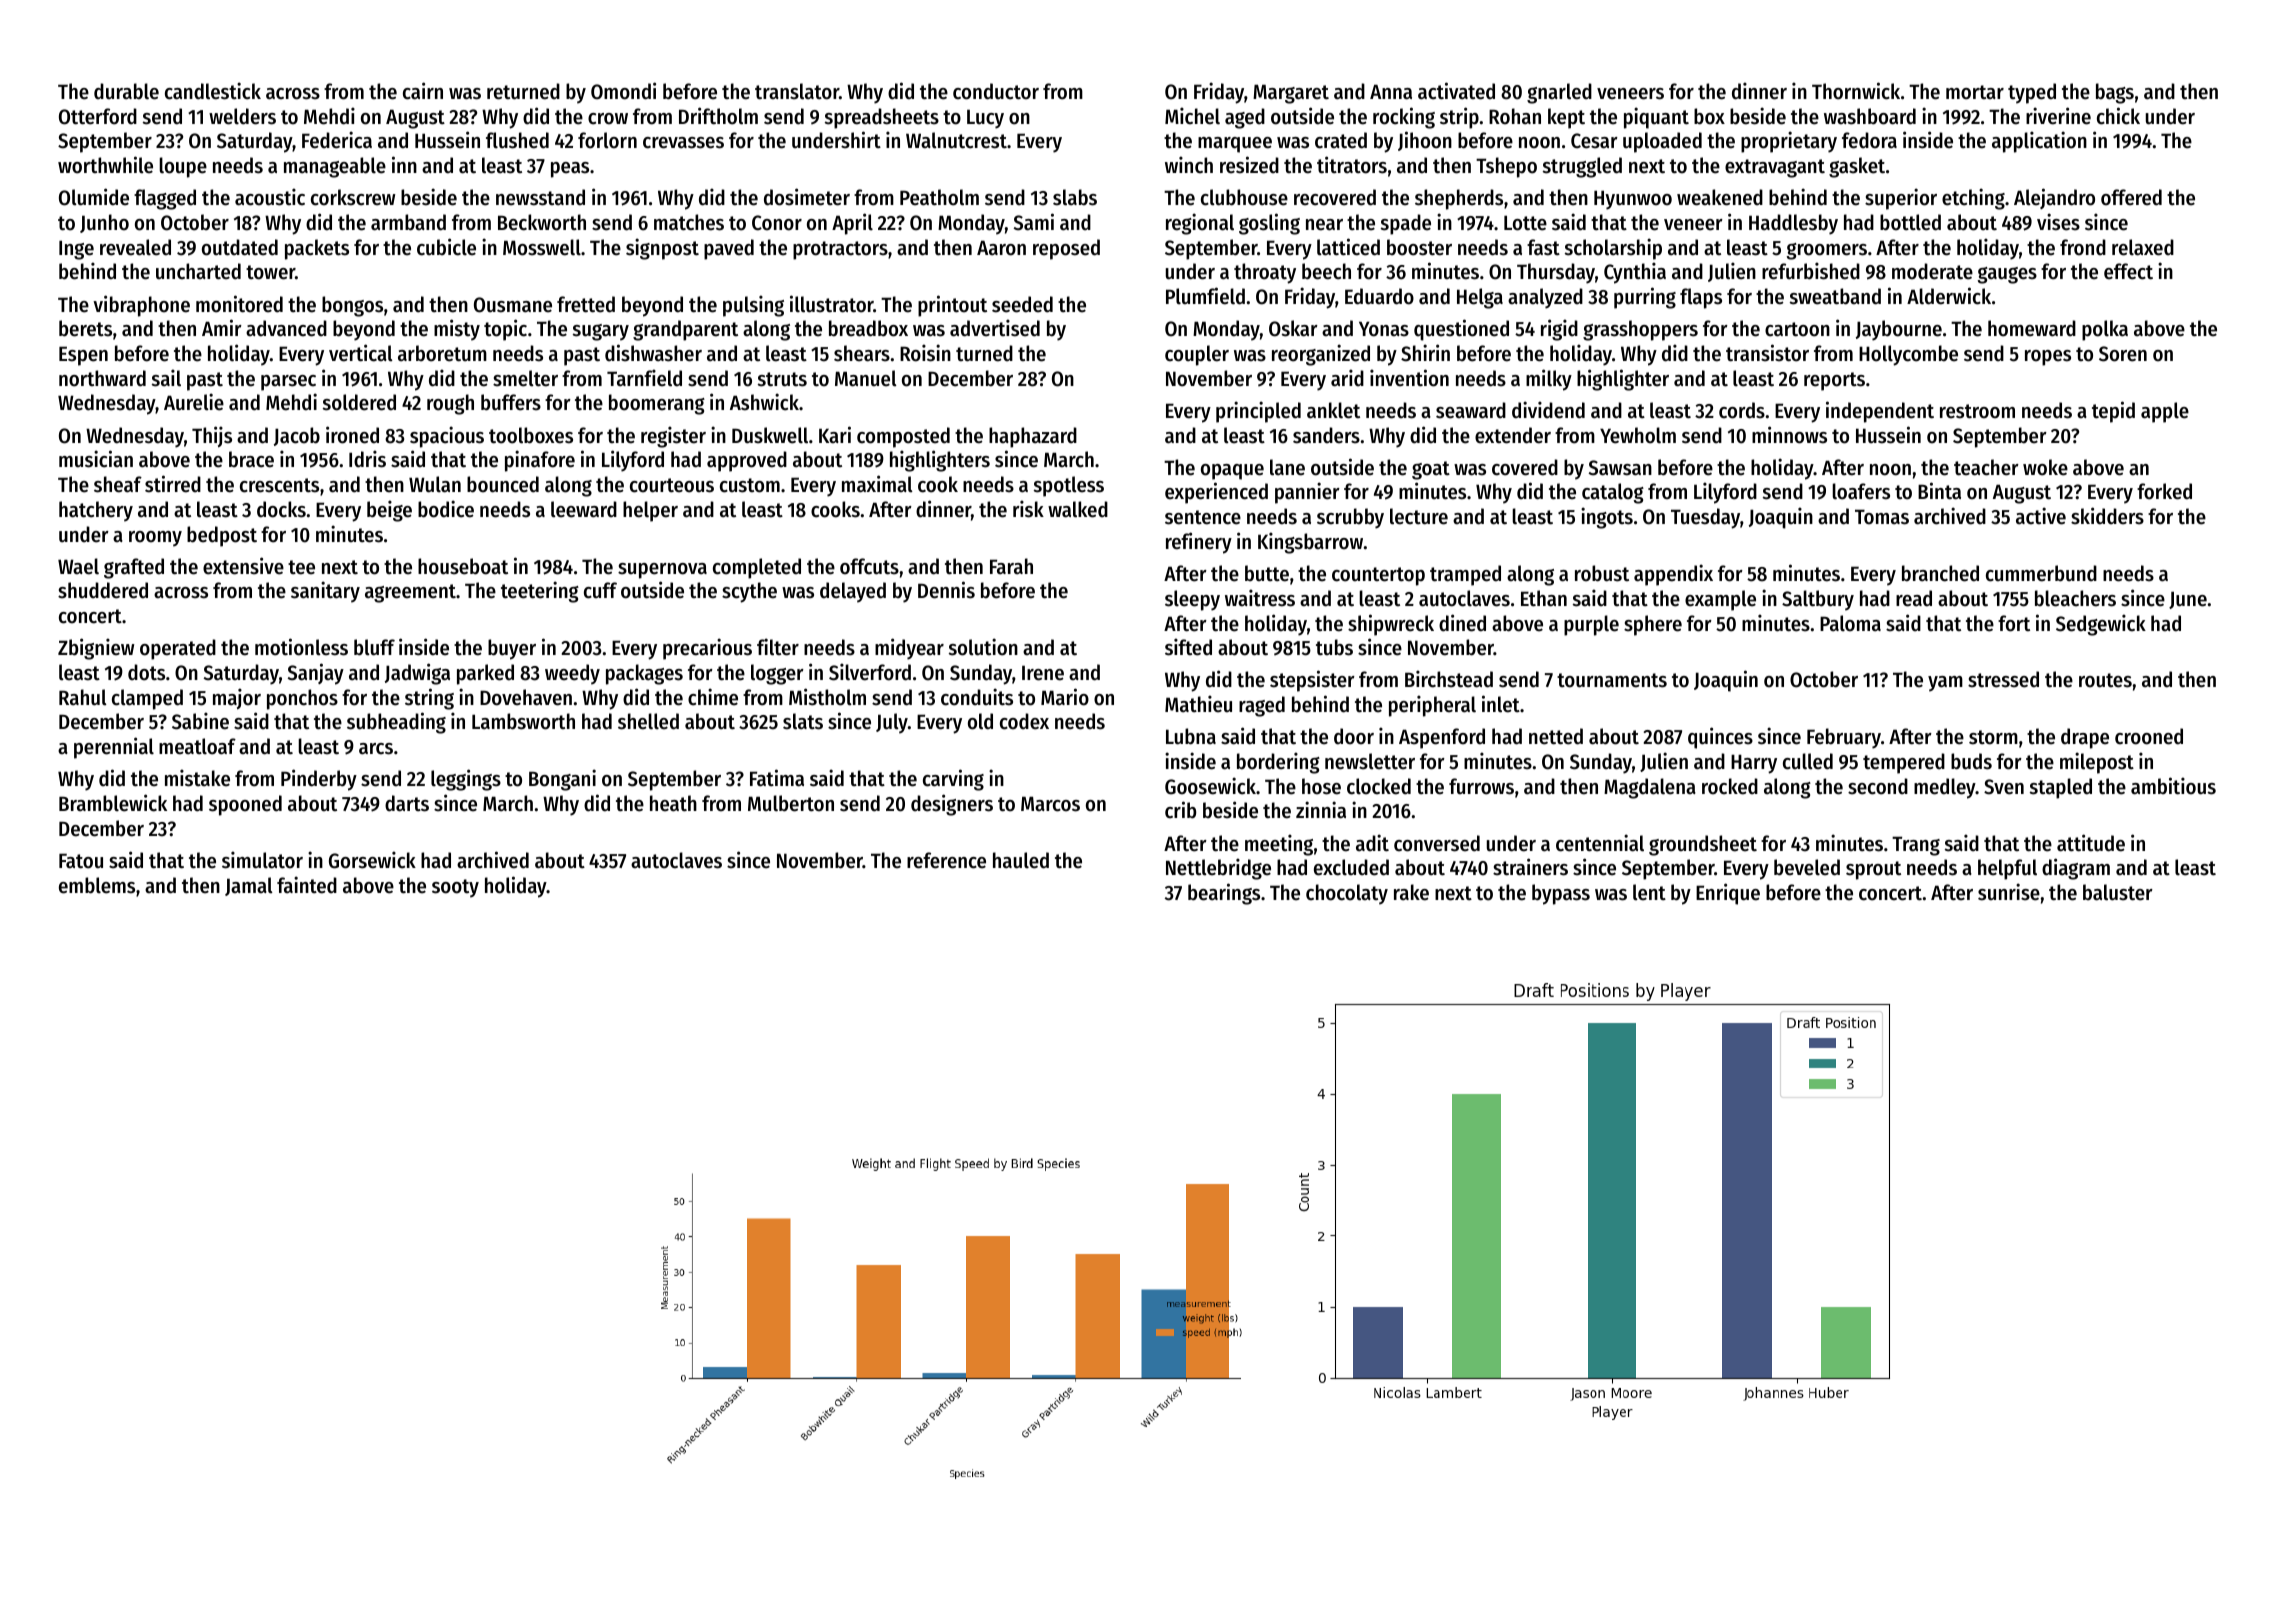 The image size is (2282, 1614). I want to click on sentence, so click(1203, 517).
